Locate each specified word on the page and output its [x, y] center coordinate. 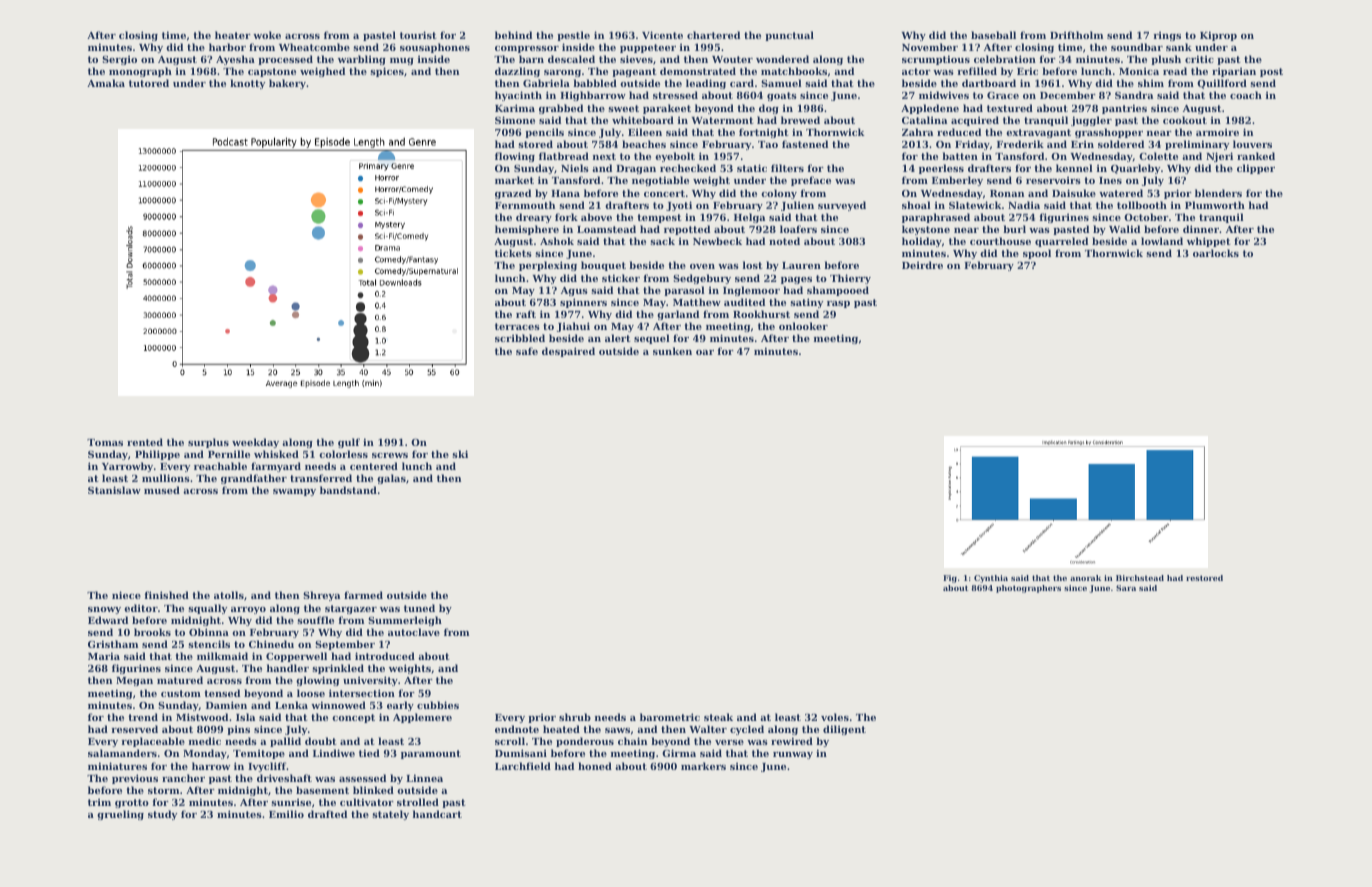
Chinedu [271, 644]
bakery [287, 84]
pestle [573, 36]
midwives [944, 95]
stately [390, 815]
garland [678, 315]
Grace [1003, 95]
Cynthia [991, 579]
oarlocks [1216, 253]
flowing [515, 157]
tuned [419, 608]
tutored [149, 83]
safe [527, 351]
